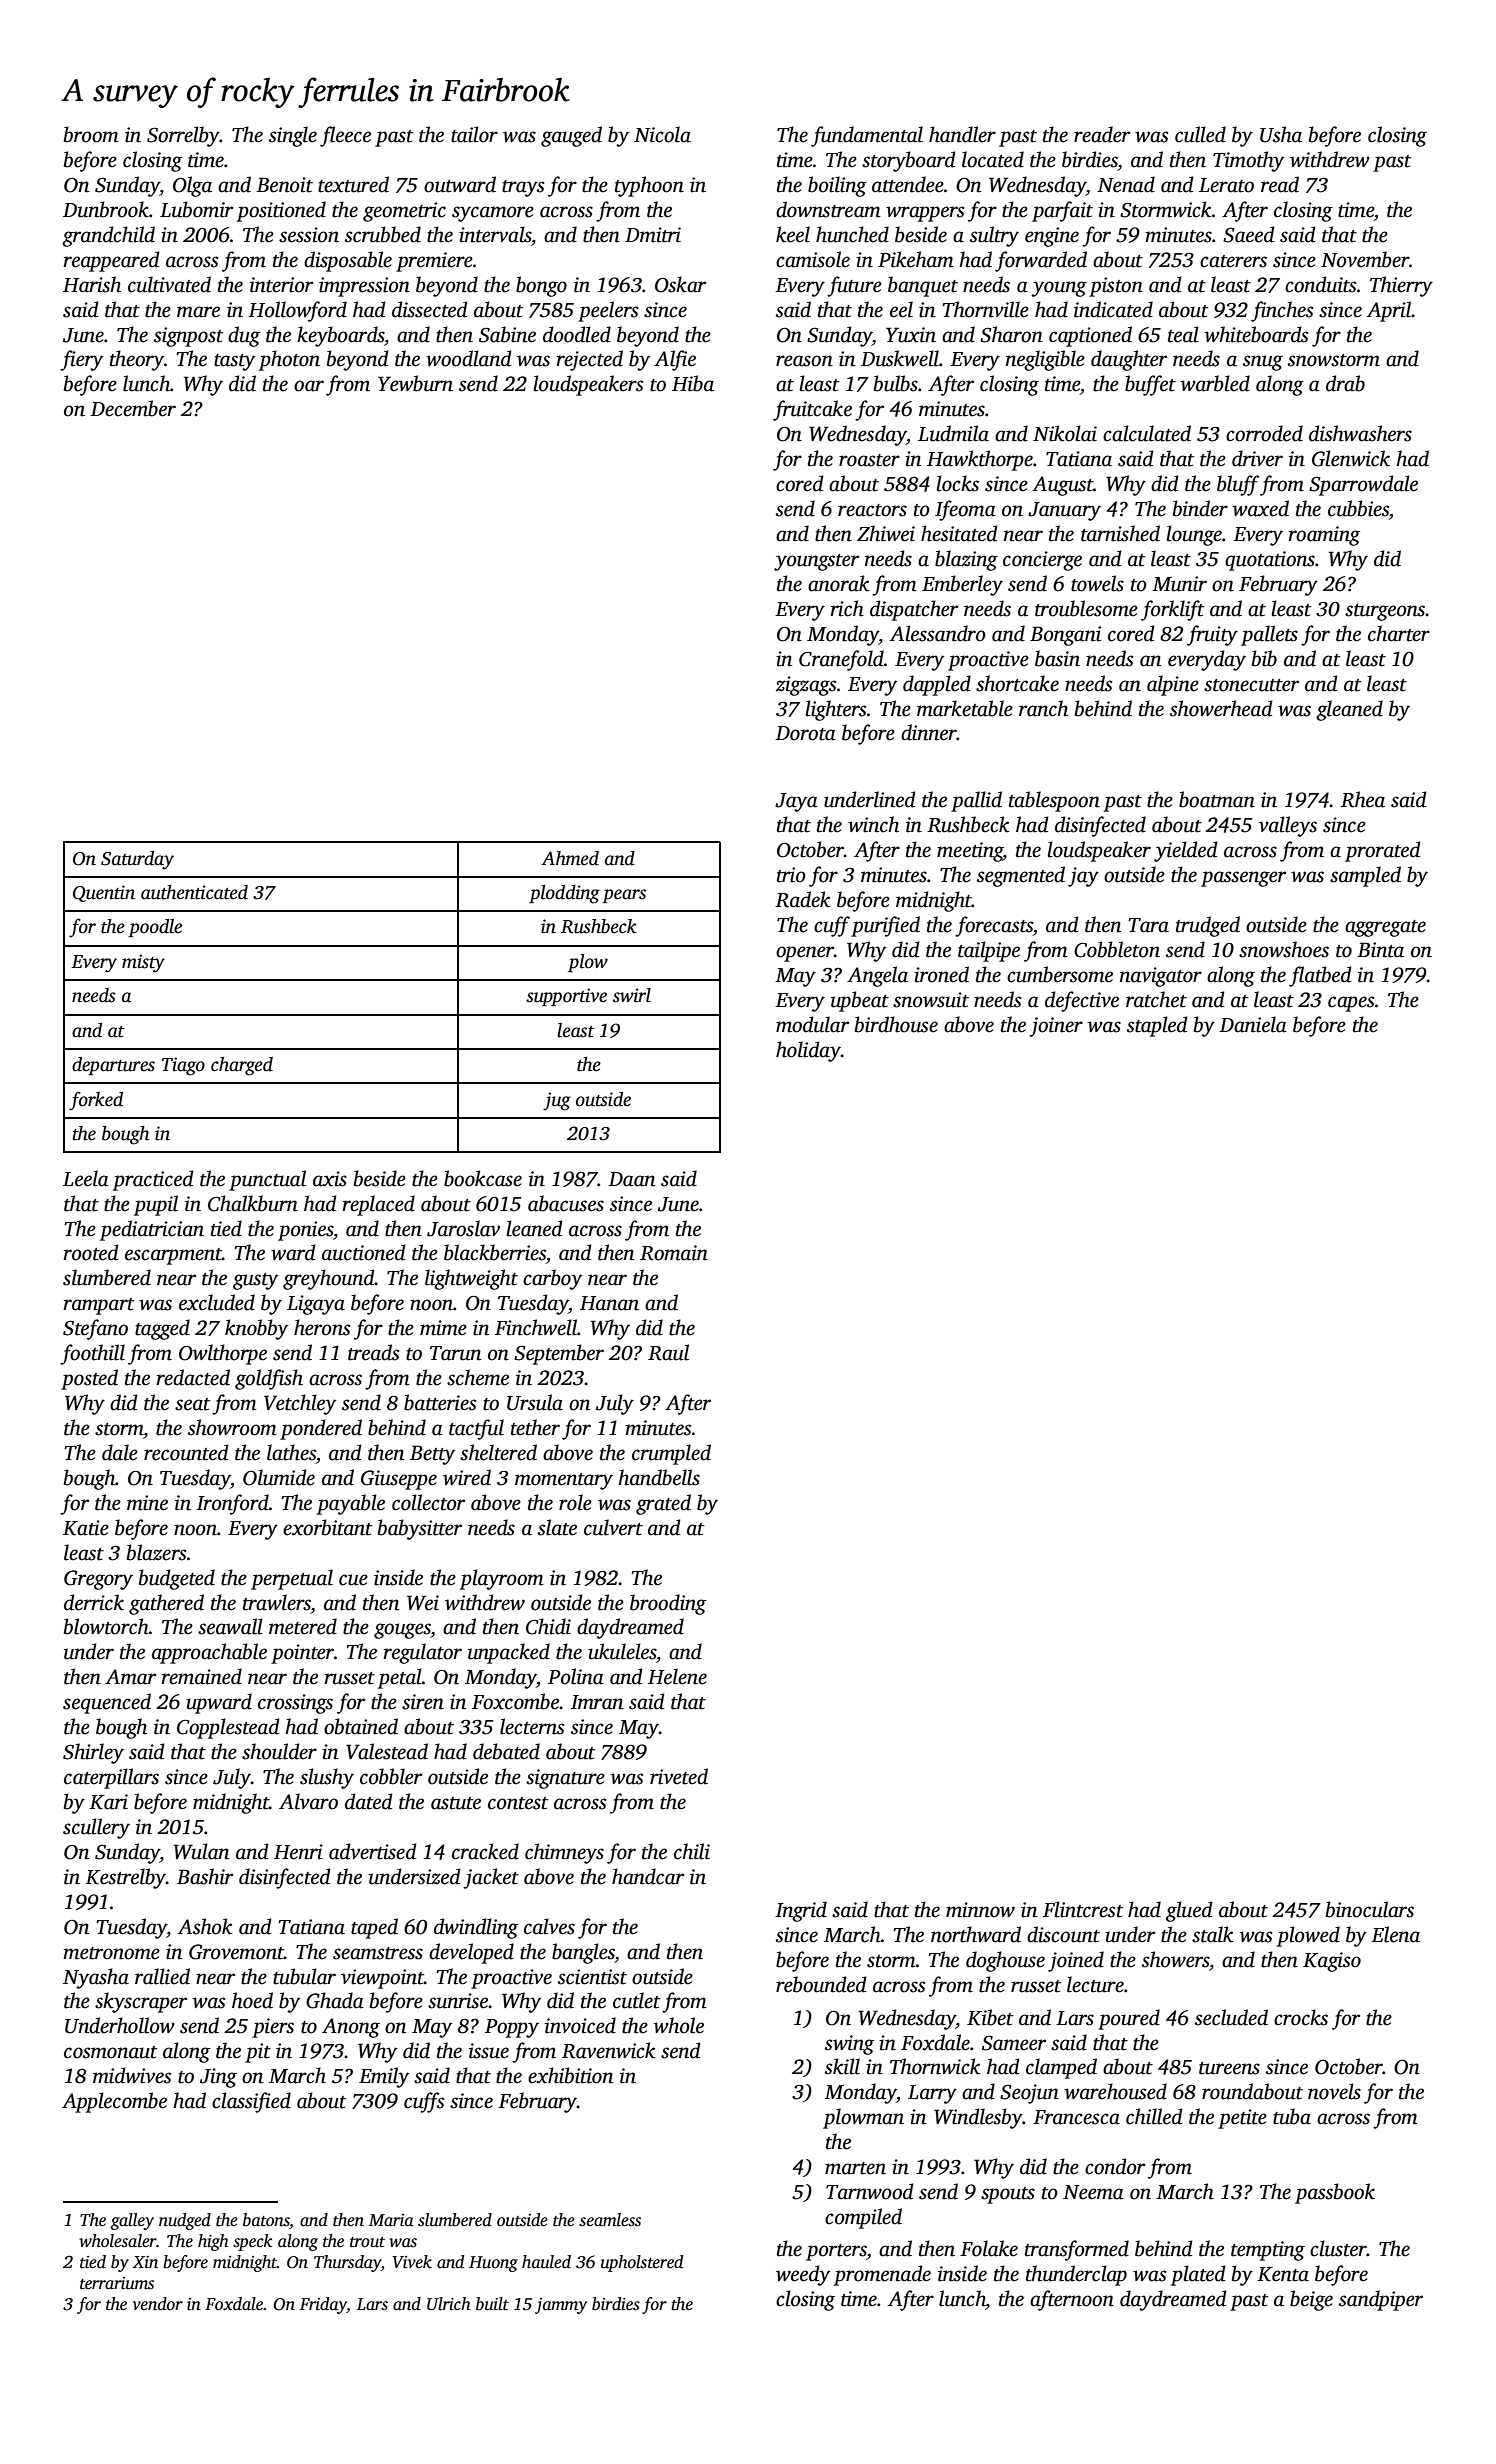 The image size is (1496, 2464). What do you see at coordinates (812, 410) in the image?
I see `fruitcake` at bounding box center [812, 410].
